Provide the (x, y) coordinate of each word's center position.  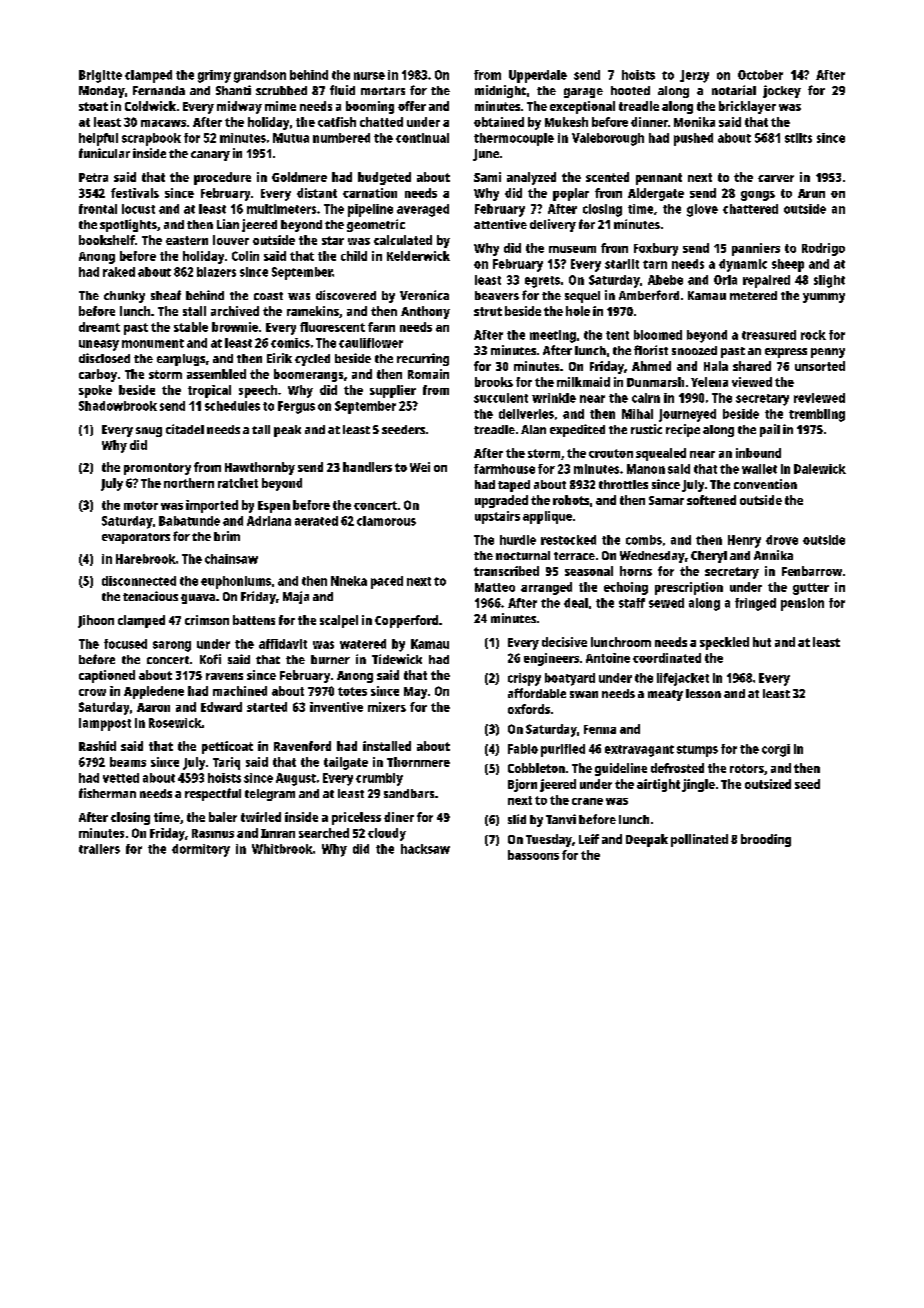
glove (702, 210)
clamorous (386, 521)
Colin (245, 256)
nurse (369, 76)
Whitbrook (282, 849)
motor (141, 505)
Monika (694, 122)
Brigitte (100, 76)
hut (762, 642)
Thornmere (418, 762)
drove (782, 540)
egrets (542, 282)
